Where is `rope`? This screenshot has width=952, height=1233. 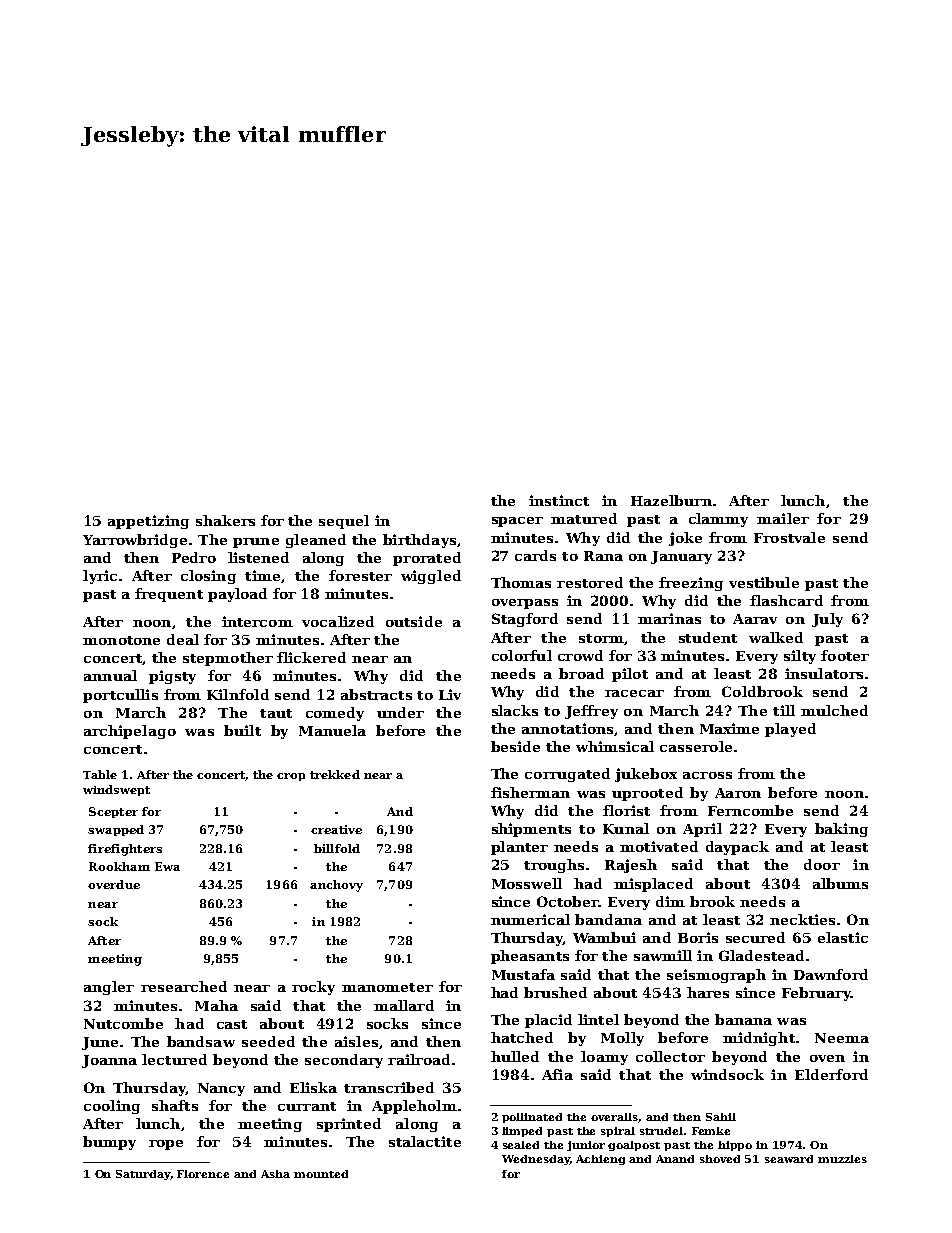 rope is located at coordinates (166, 1145).
